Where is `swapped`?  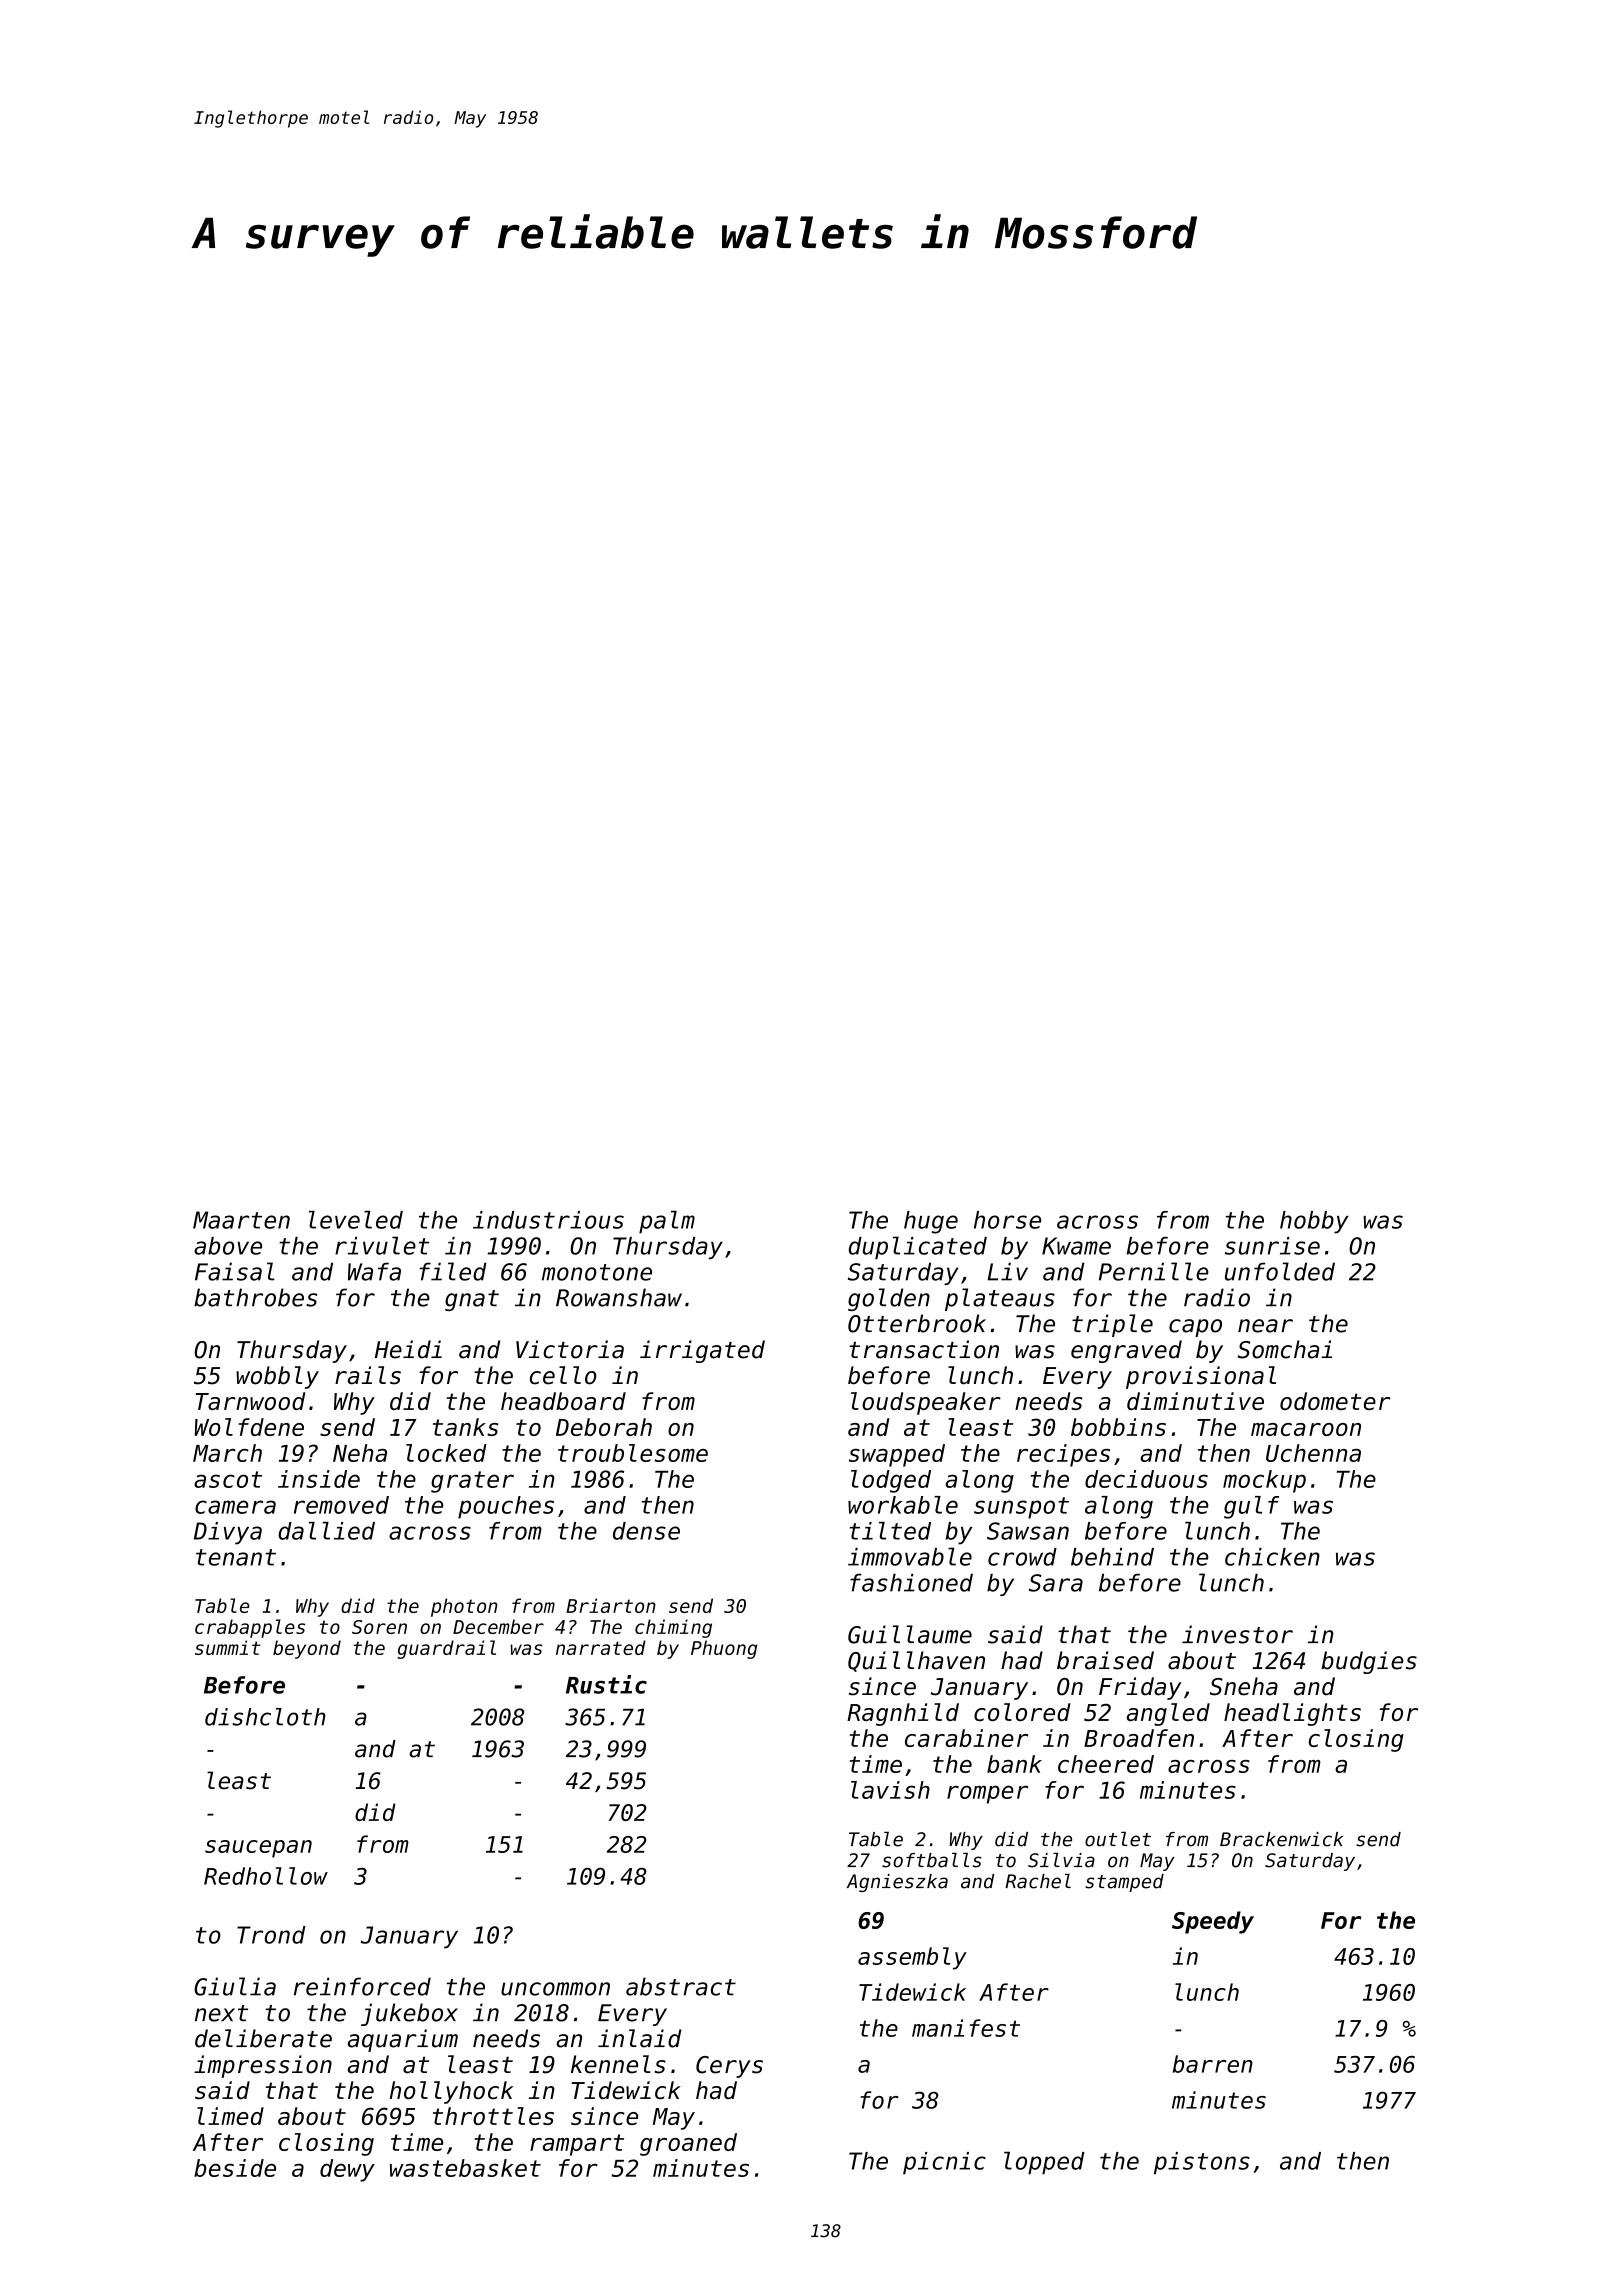 swapped is located at coordinates (897, 1455).
